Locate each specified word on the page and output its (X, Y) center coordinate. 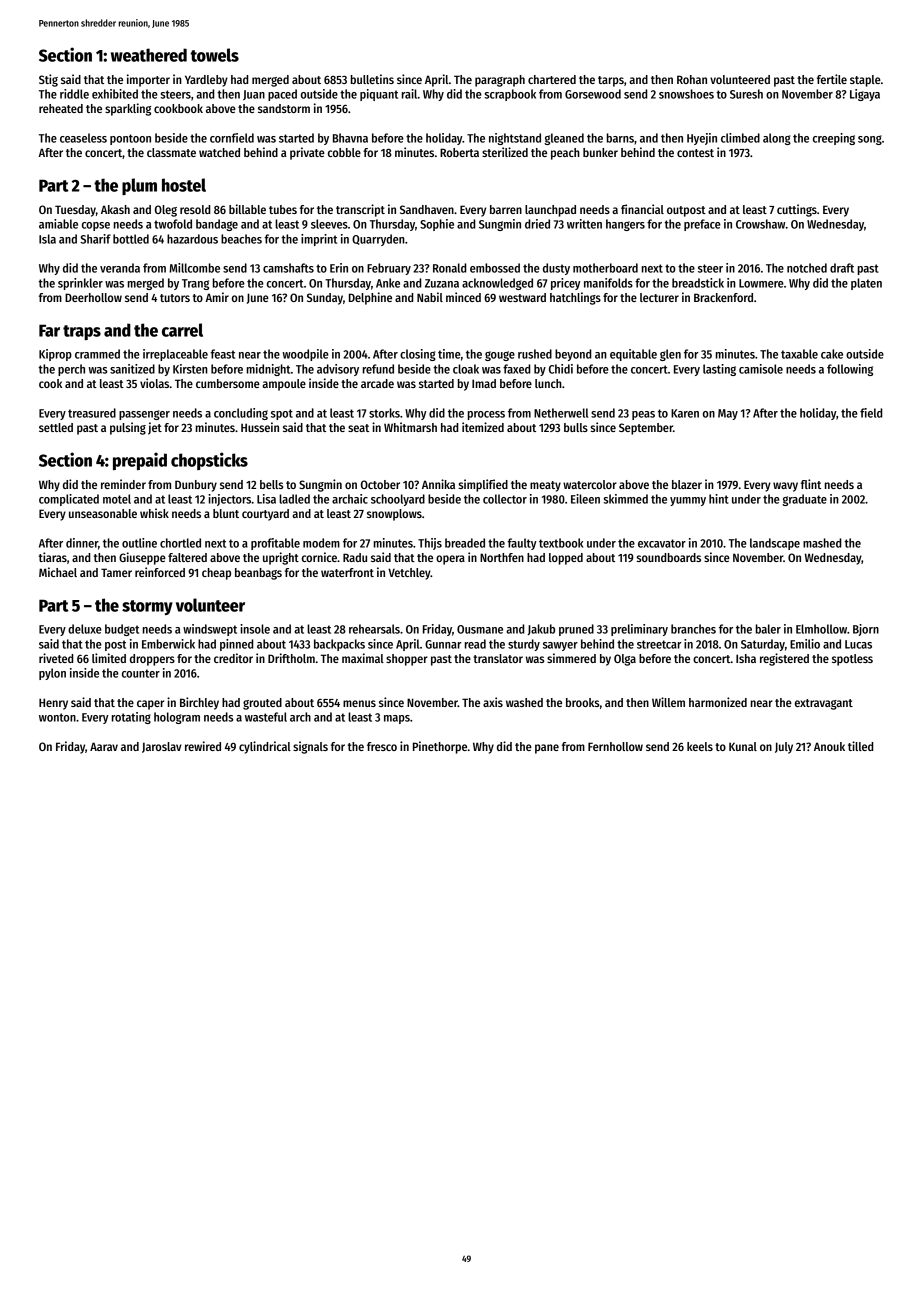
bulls (576, 427)
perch (71, 370)
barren (506, 209)
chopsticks (209, 461)
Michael (58, 572)
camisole (761, 369)
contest (695, 153)
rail (409, 94)
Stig (48, 80)
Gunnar (443, 644)
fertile (832, 79)
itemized (483, 427)
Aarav (104, 746)
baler (768, 629)
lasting (719, 370)
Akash (115, 209)
